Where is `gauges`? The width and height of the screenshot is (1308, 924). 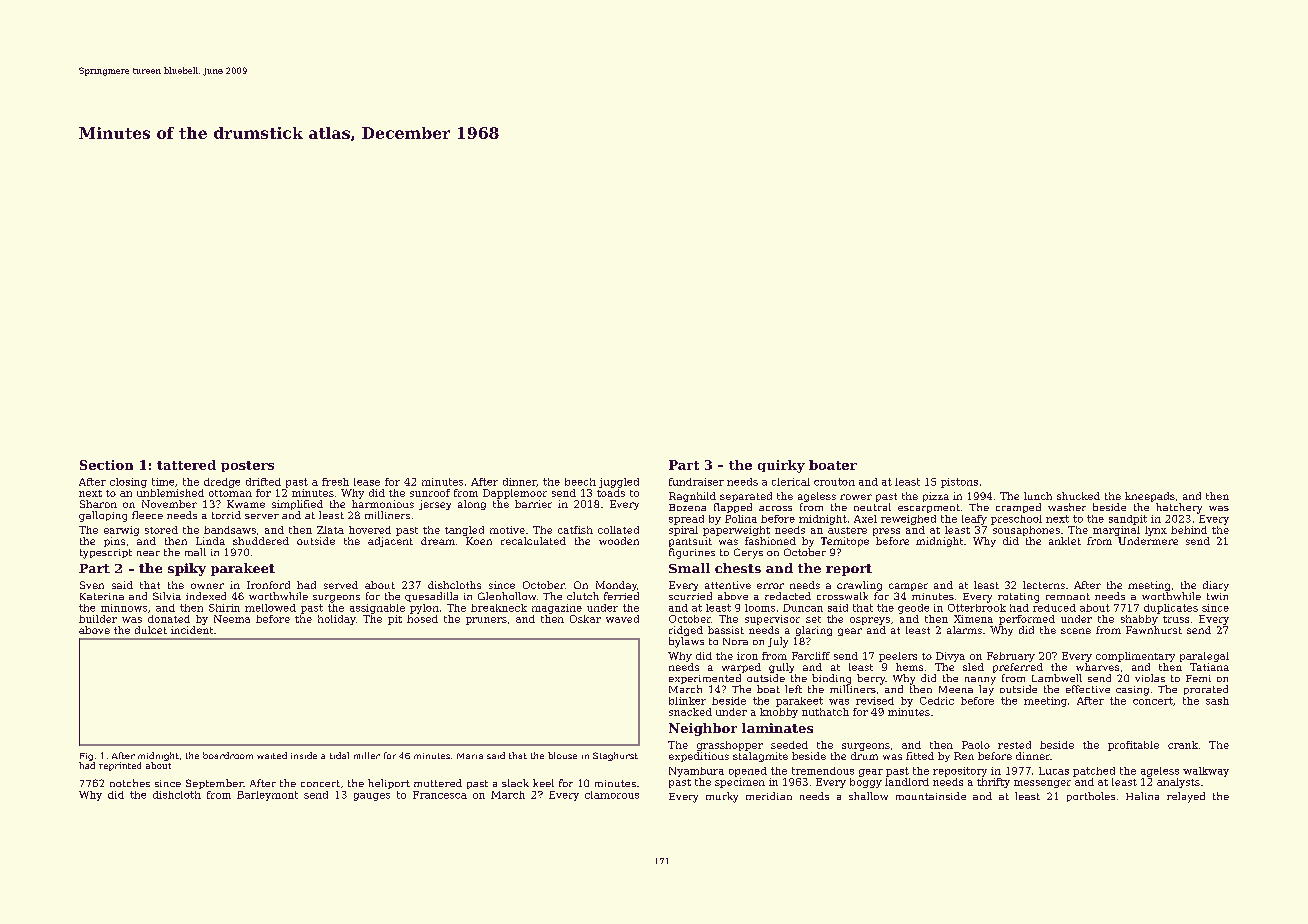
gauges is located at coordinates (372, 797).
